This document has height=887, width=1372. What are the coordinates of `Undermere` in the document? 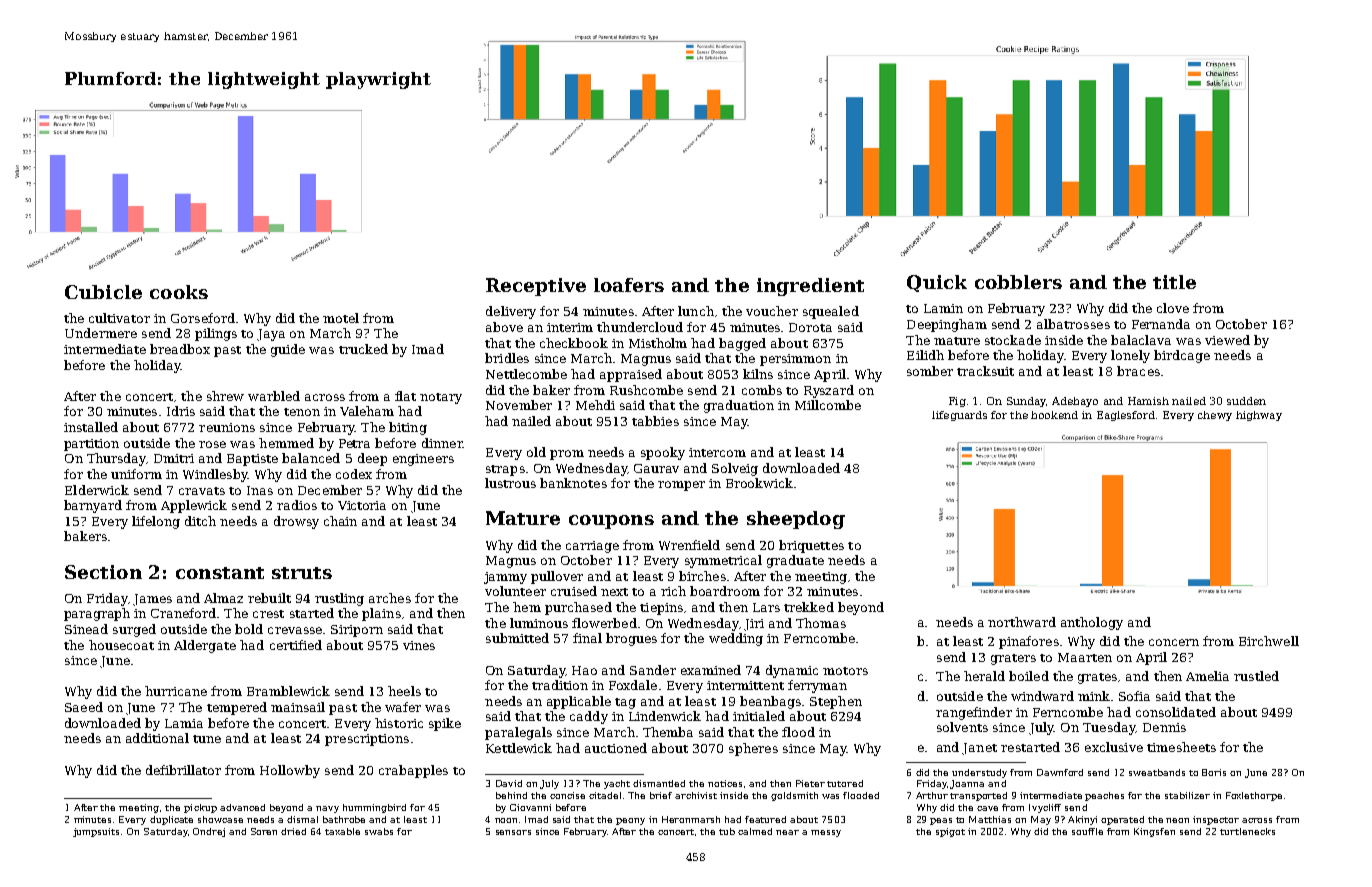 It's located at (101, 333).
